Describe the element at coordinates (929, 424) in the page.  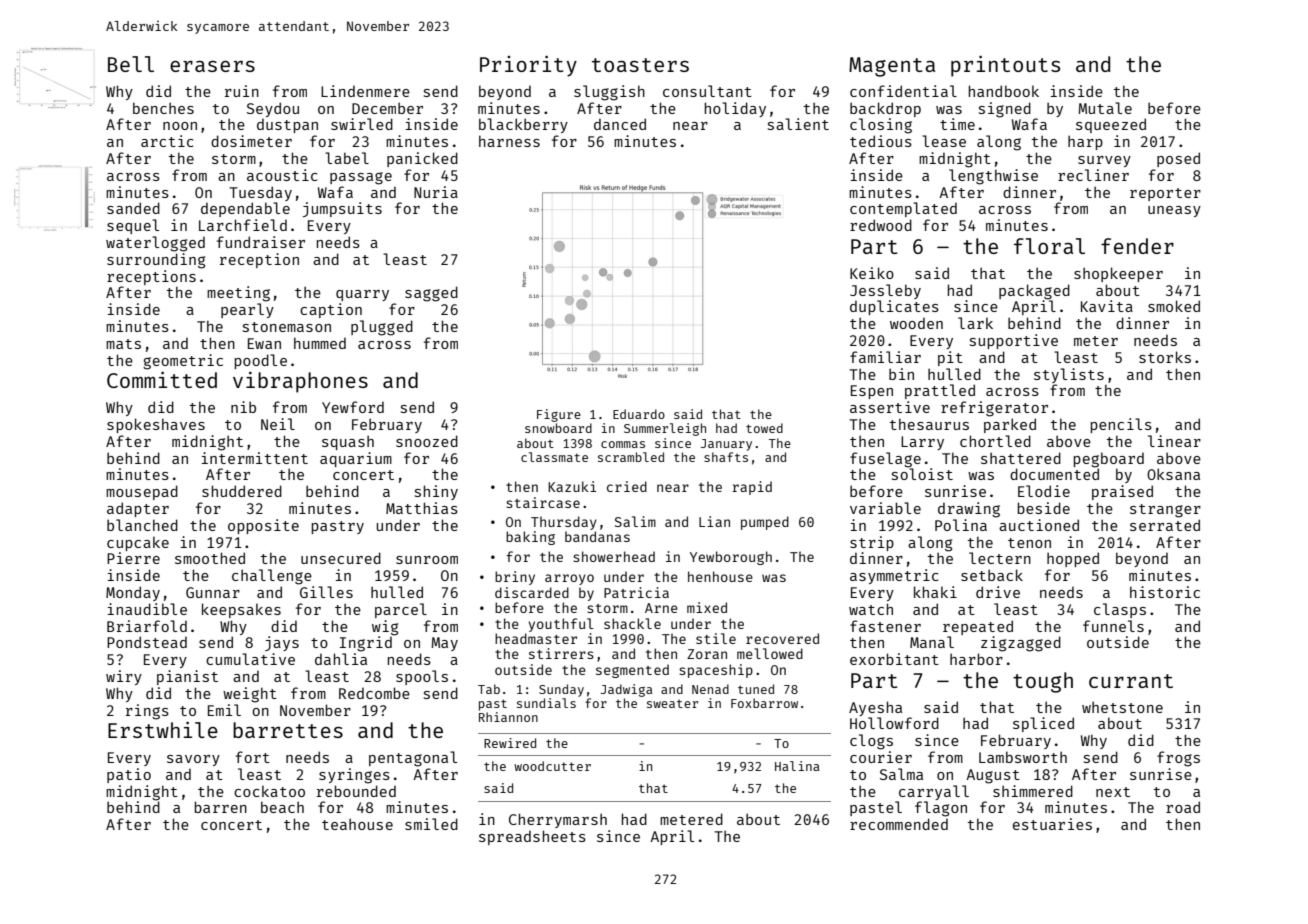
I see `thesaurus` at that location.
